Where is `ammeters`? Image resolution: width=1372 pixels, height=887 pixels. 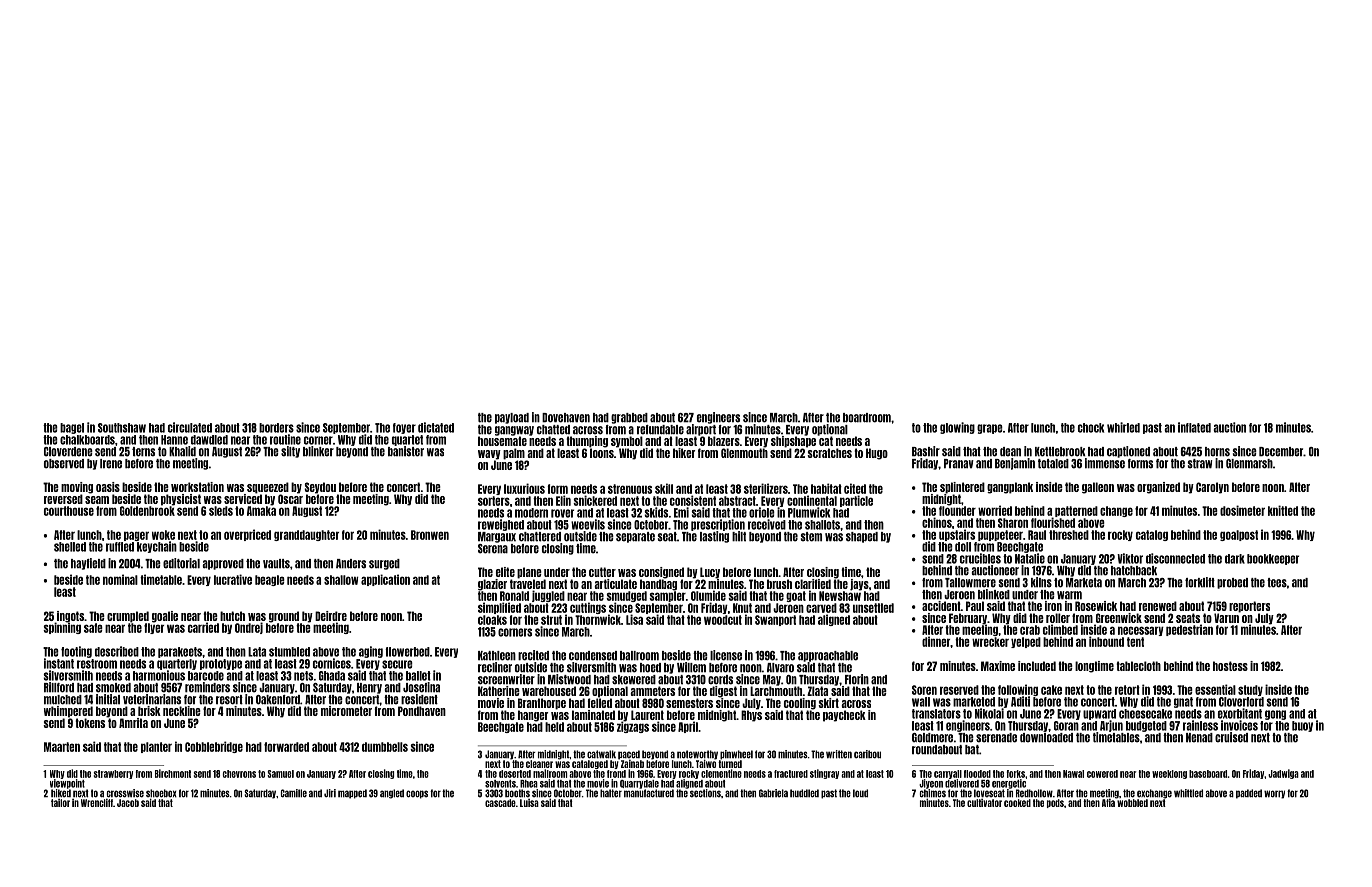
ammeters is located at coordinates (652, 691).
